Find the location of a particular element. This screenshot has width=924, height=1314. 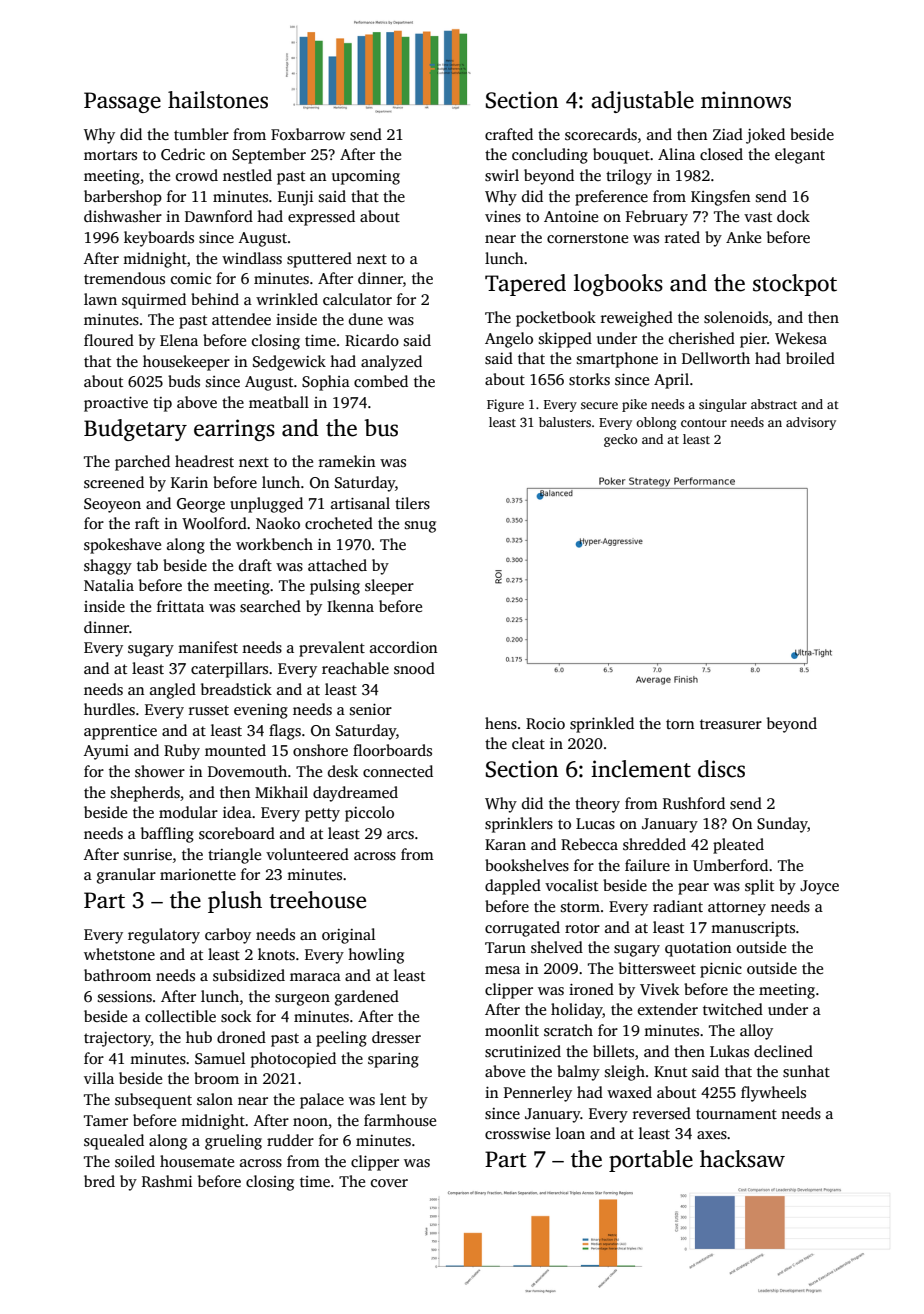

crosswise is located at coordinates (517, 1134).
